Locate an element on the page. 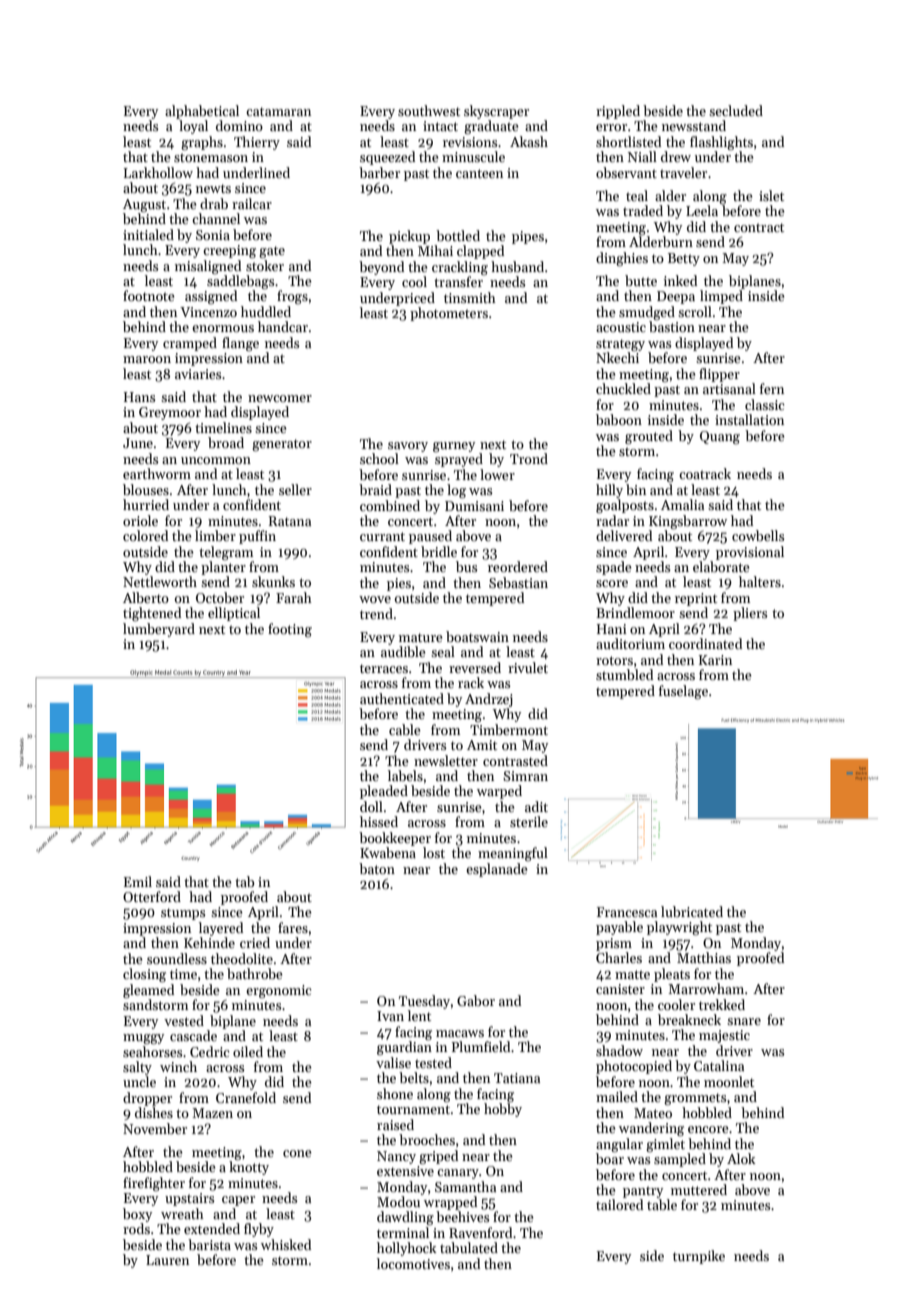 This image has width=908, height=1316. cone is located at coordinates (297, 1153).
